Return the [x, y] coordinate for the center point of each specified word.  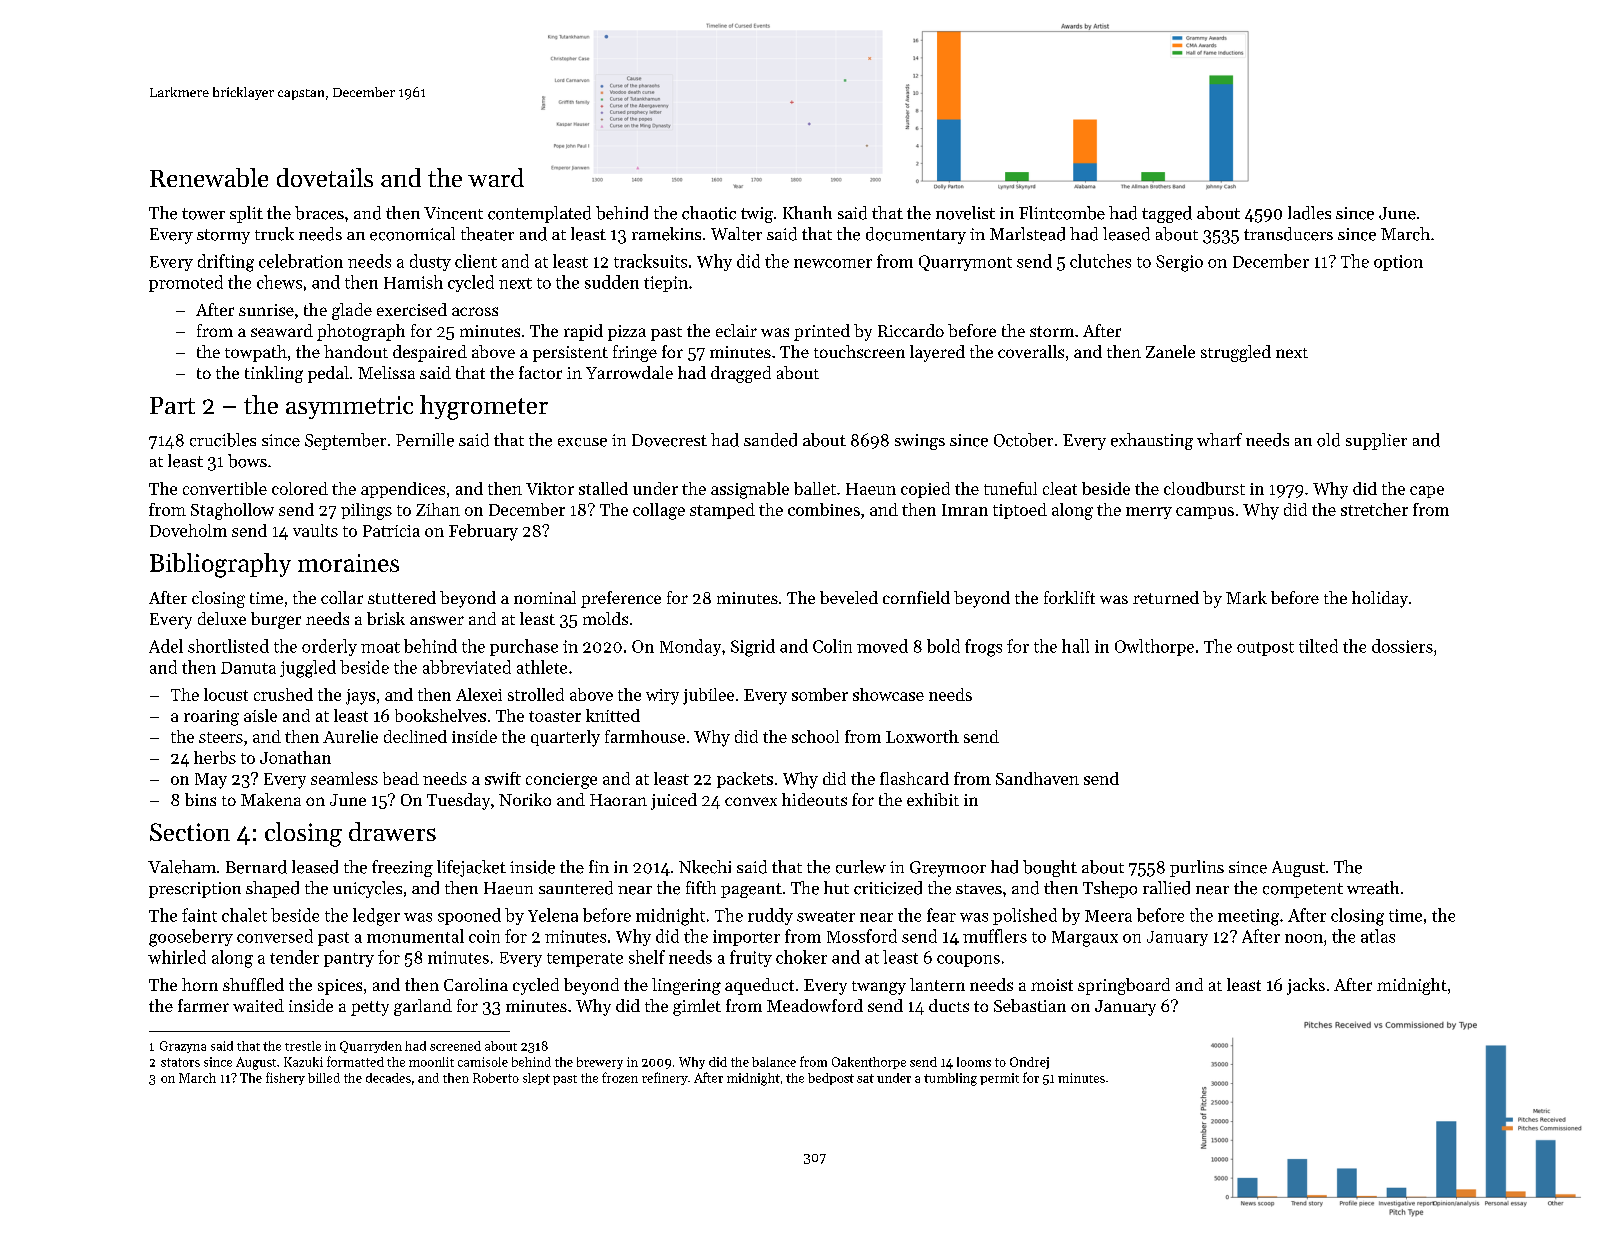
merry [1149, 513]
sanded [770, 440]
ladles [1309, 213]
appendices [403, 490]
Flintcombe [1062, 213]
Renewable [209, 177]
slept [536, 1079]
